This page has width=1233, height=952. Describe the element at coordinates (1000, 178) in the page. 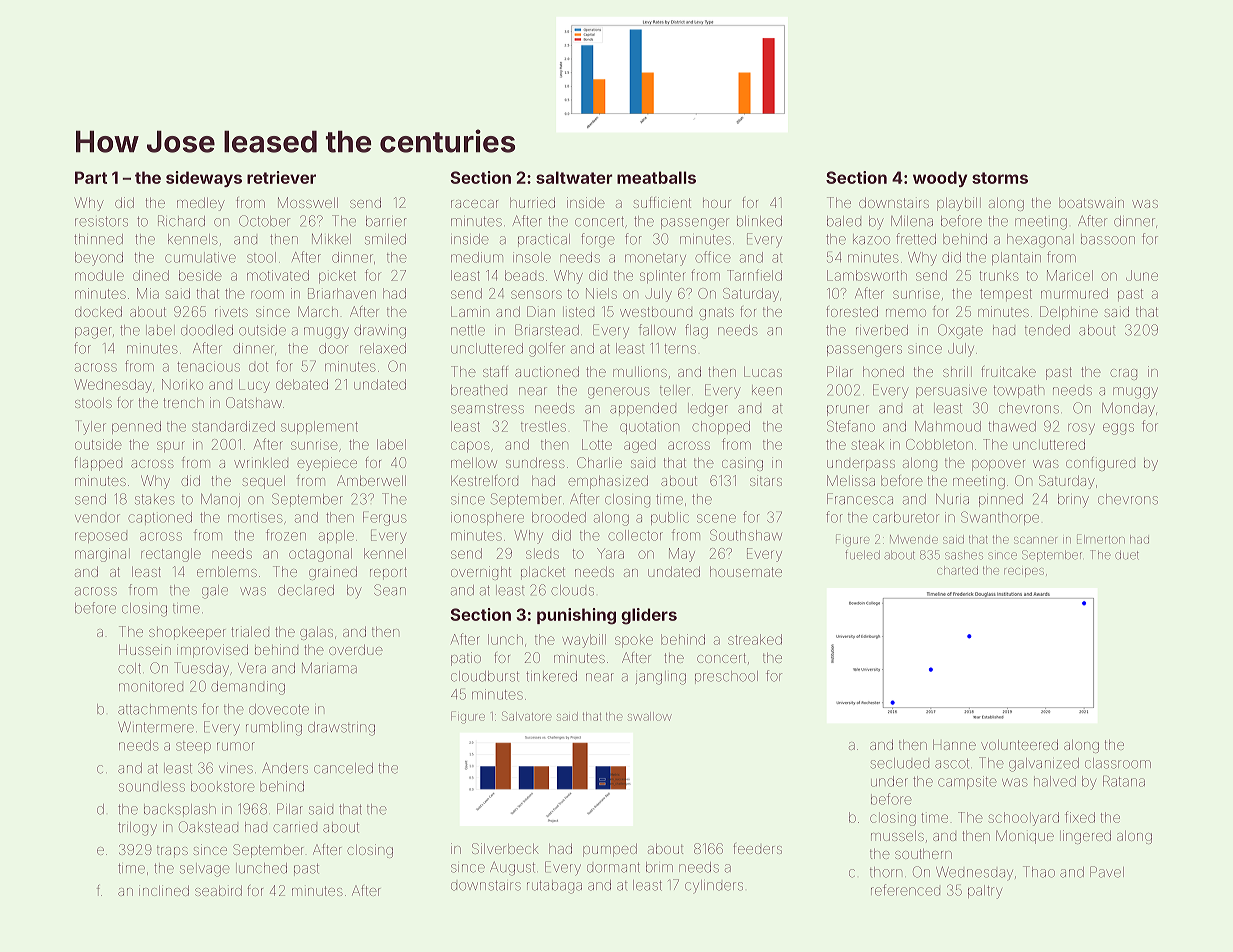

I see `storms` at that location.
